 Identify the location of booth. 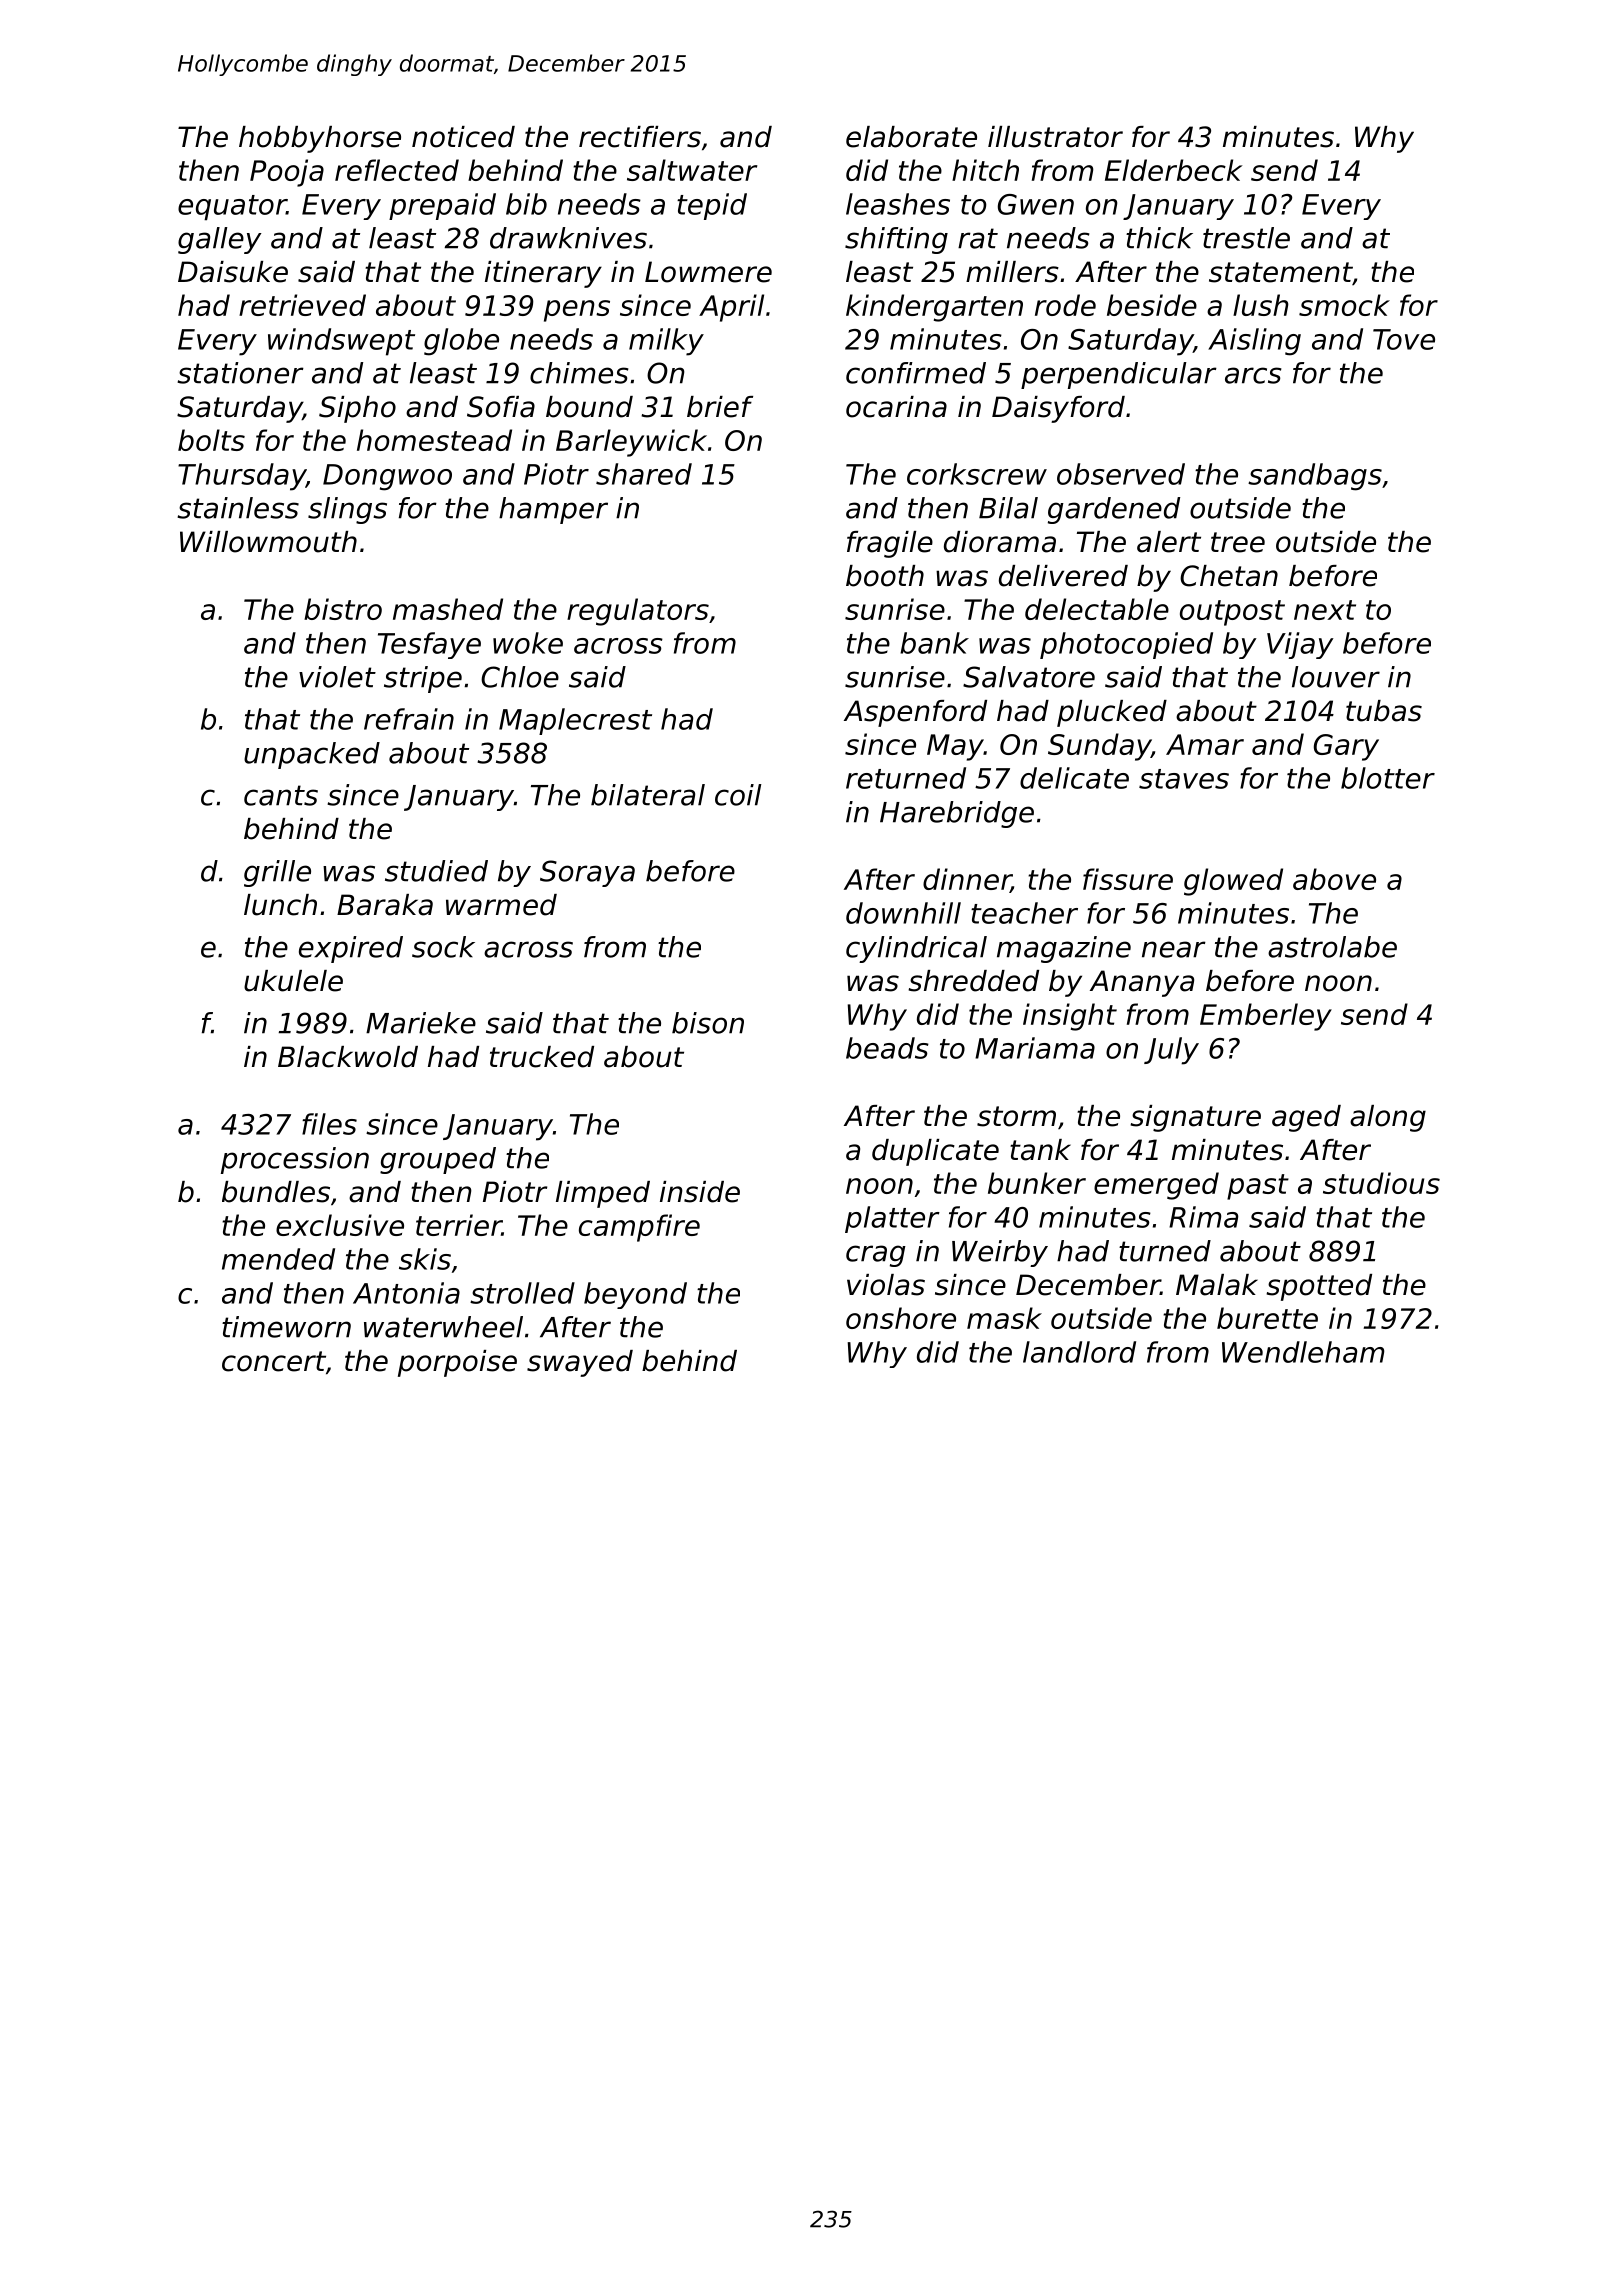
(885, 576).
